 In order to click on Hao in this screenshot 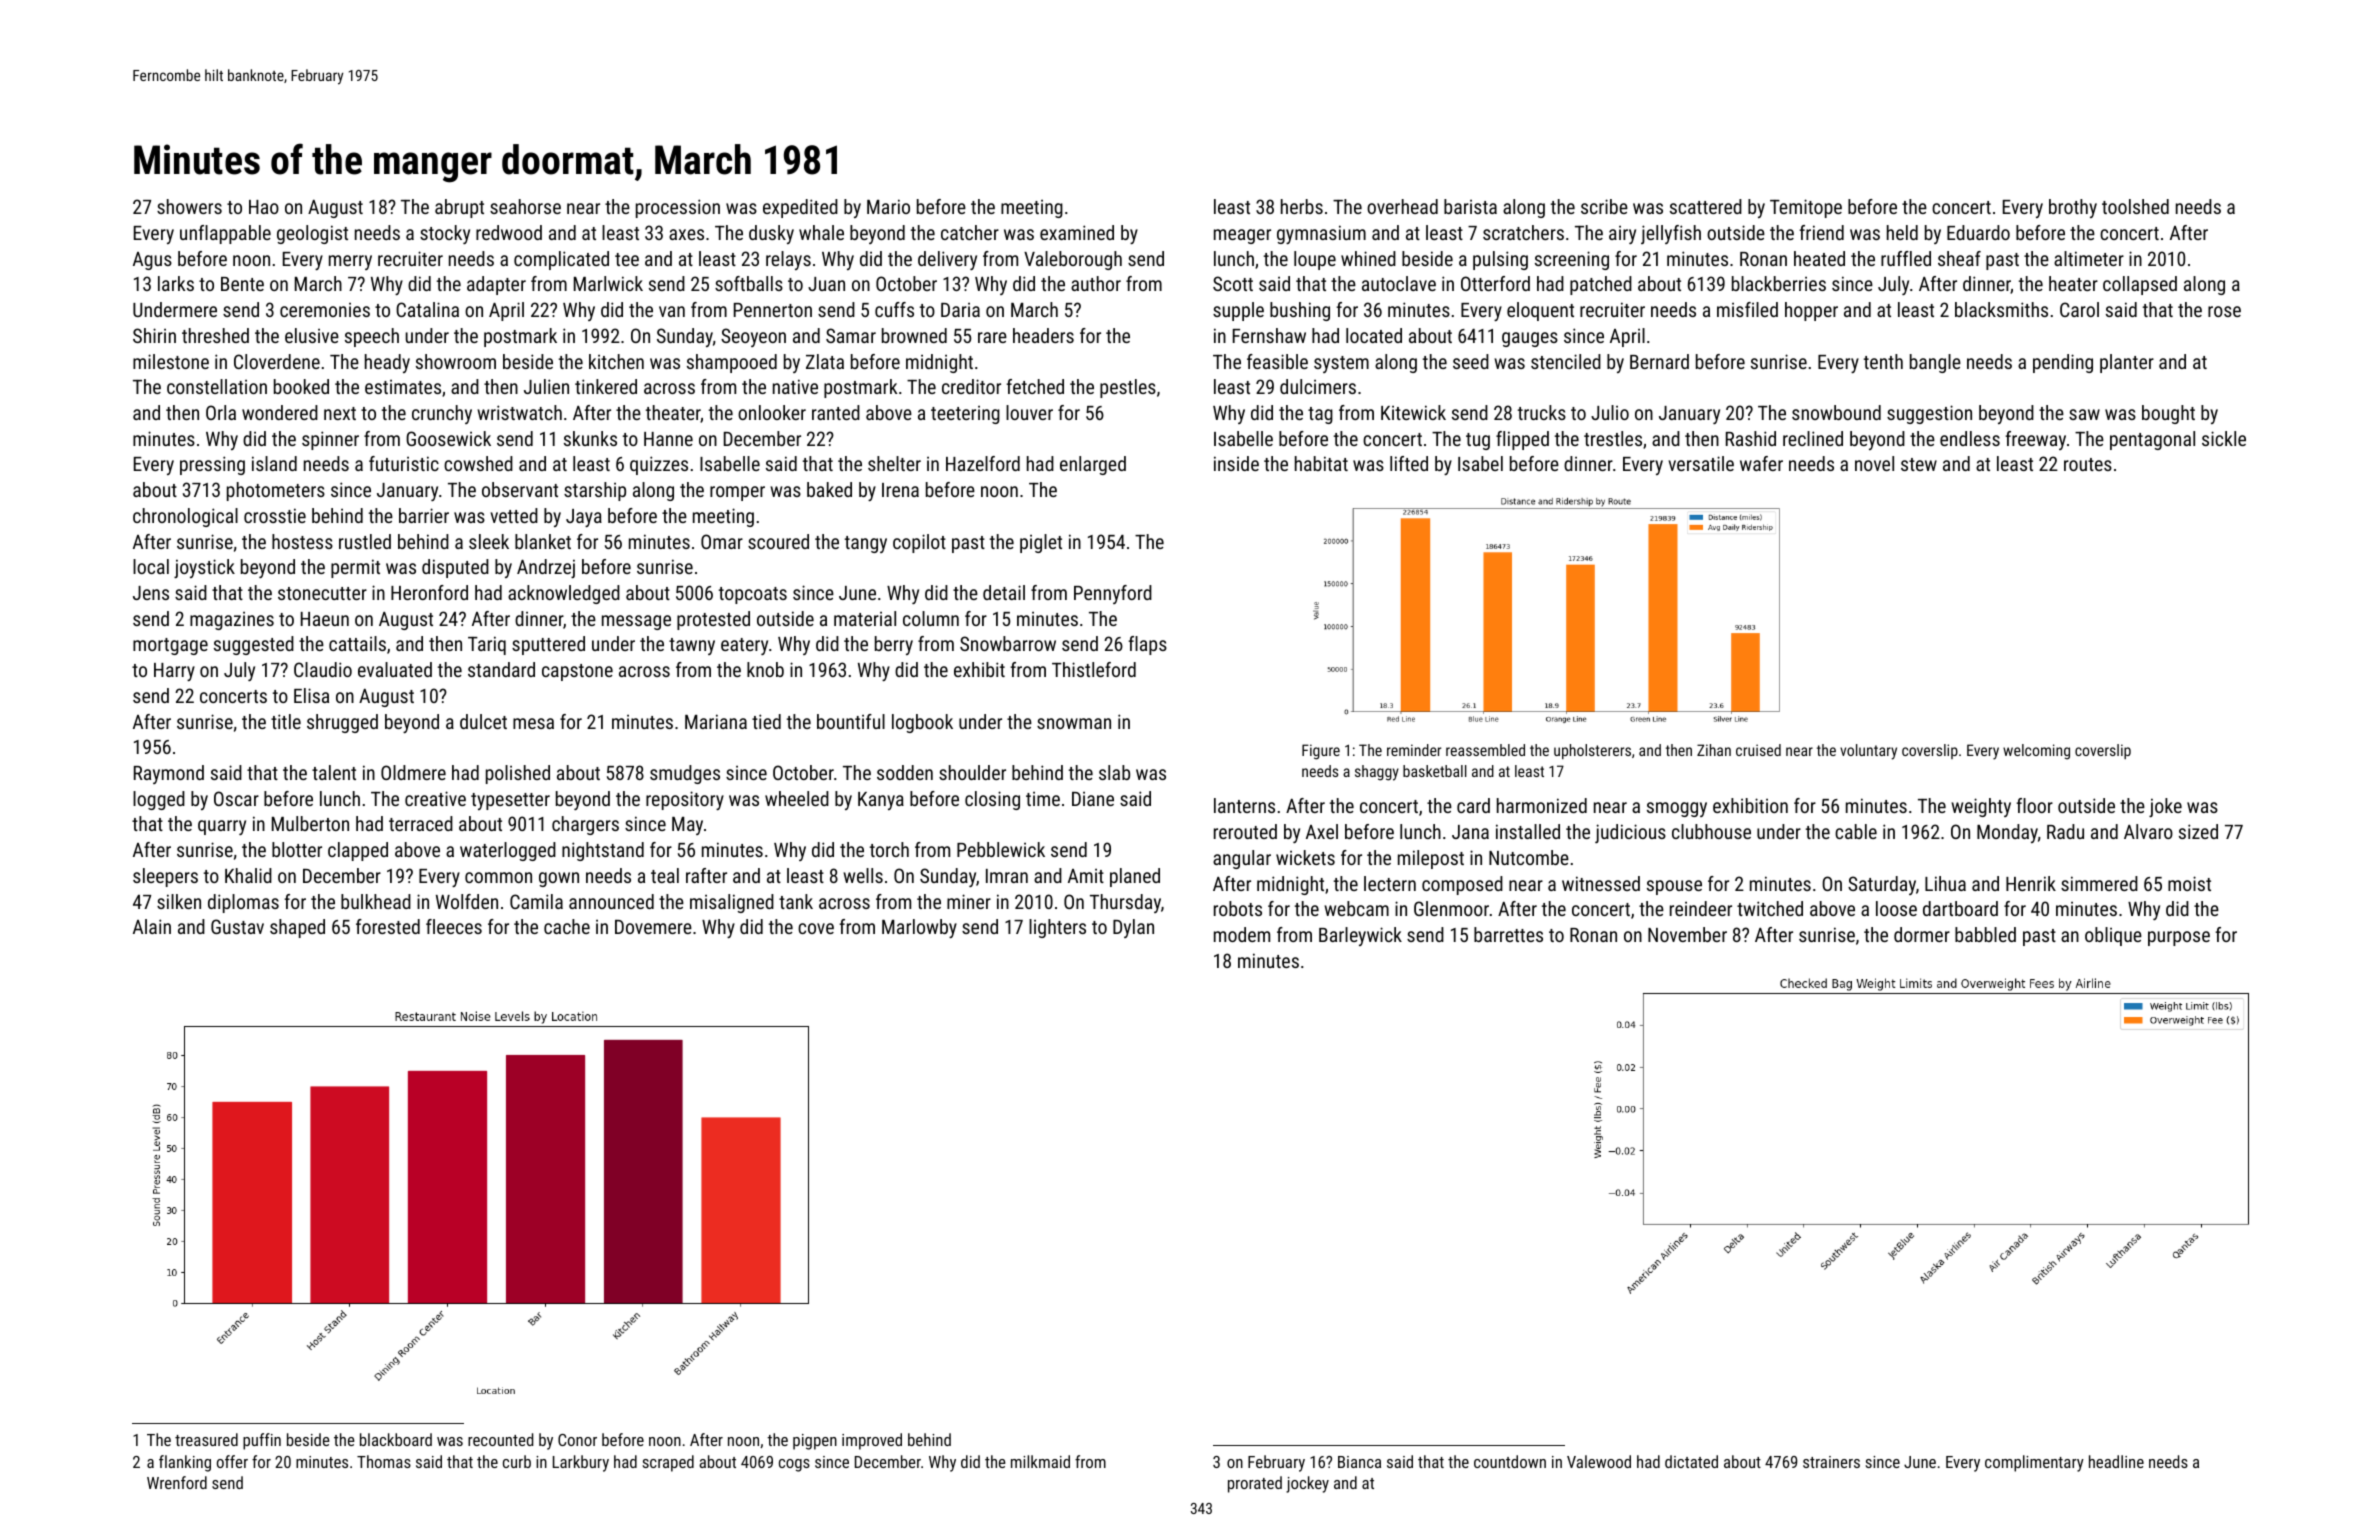, I will do `click(264, 207)`.
